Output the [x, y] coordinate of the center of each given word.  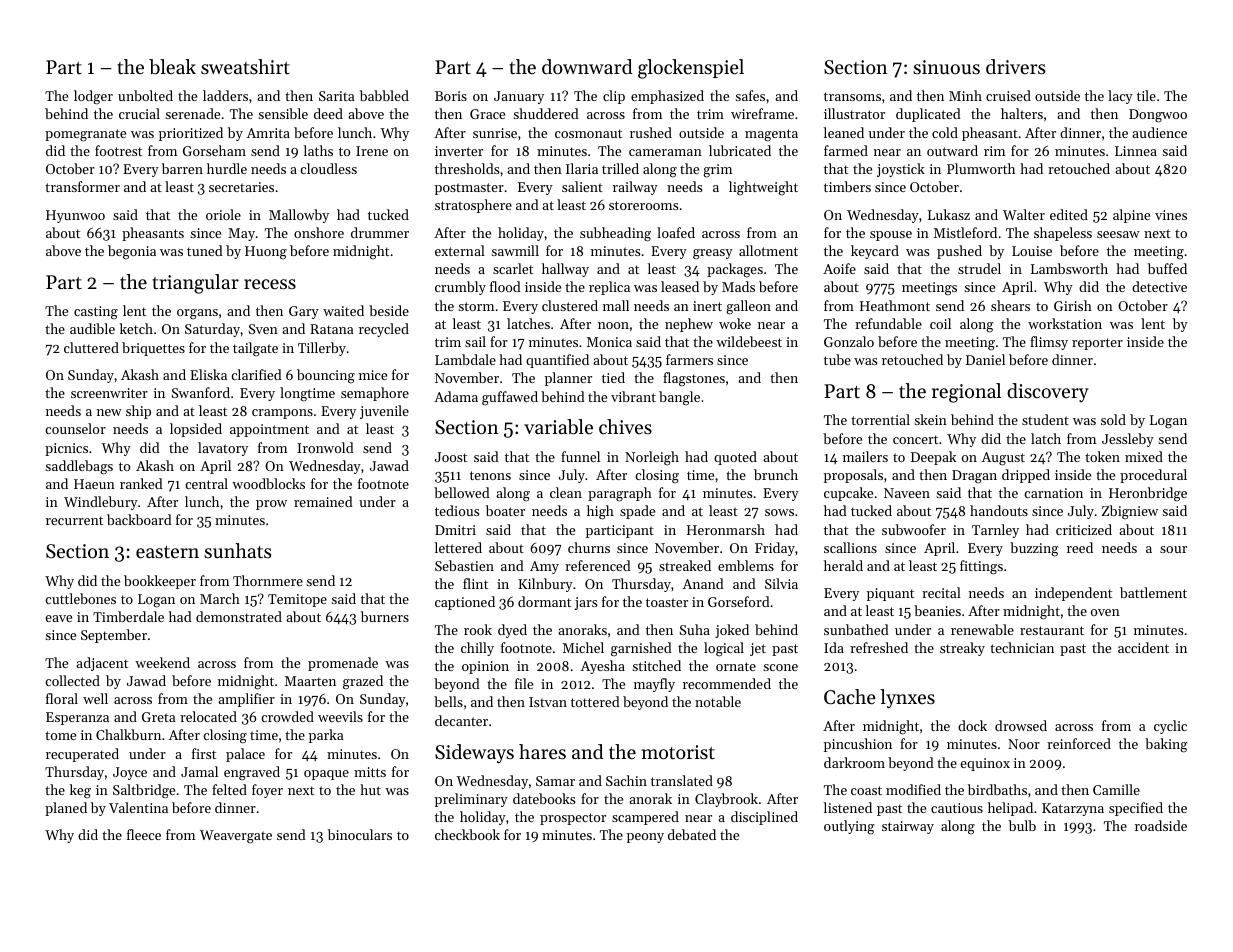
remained [323, 501]
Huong [266, 252]
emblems [746, 565]
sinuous [946, 67]
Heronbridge [1148, 494]
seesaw [1118, 234]
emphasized [667, 97]
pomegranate [85, 135]
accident [1143, 647]
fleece [144, 834]
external [460, 250]
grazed [363, 682]
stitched [656, 665]
